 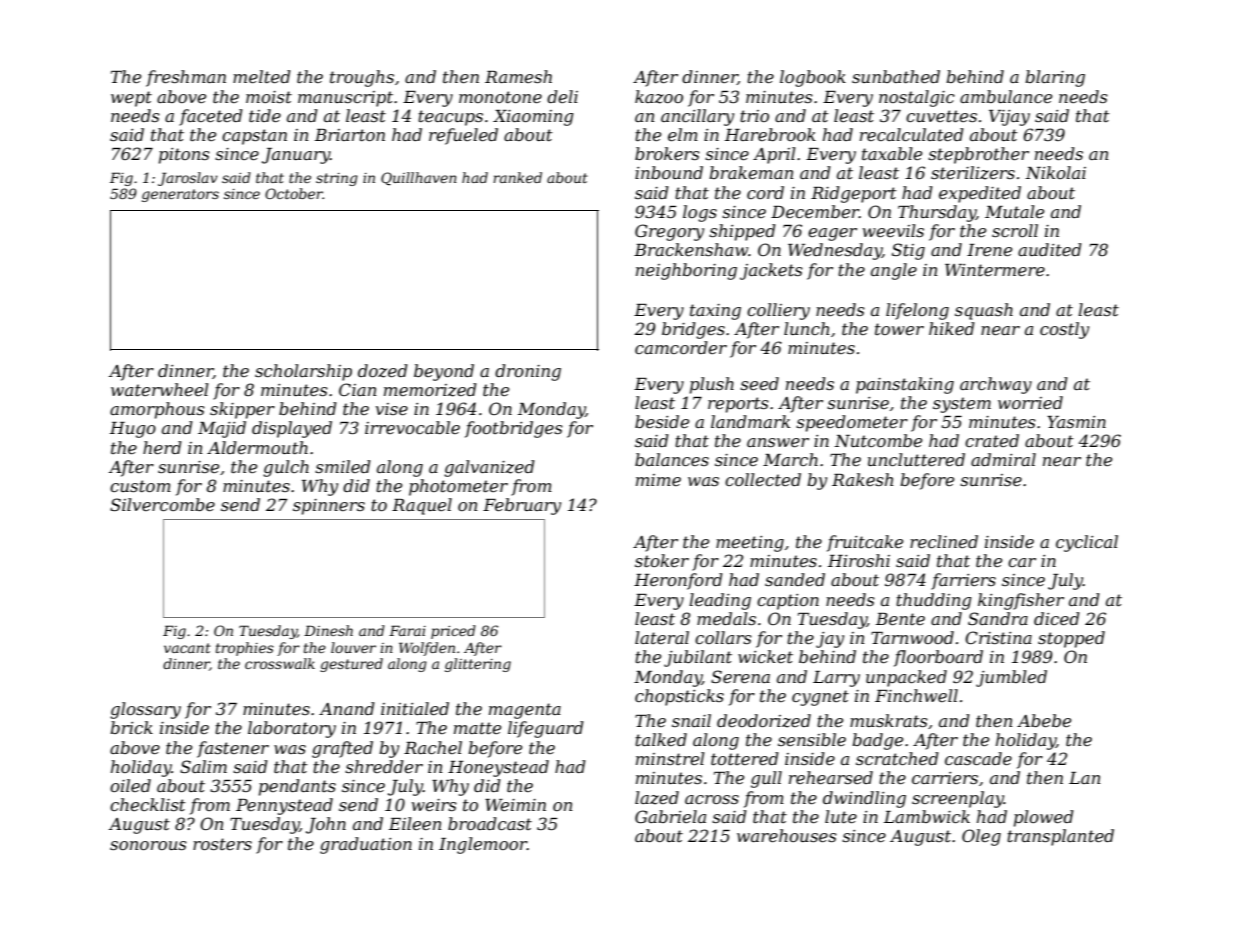 What do you see at coordinates (1055, 172) in the screenshot?
I see `Nikolai` at bounding box center [1055, 172].
